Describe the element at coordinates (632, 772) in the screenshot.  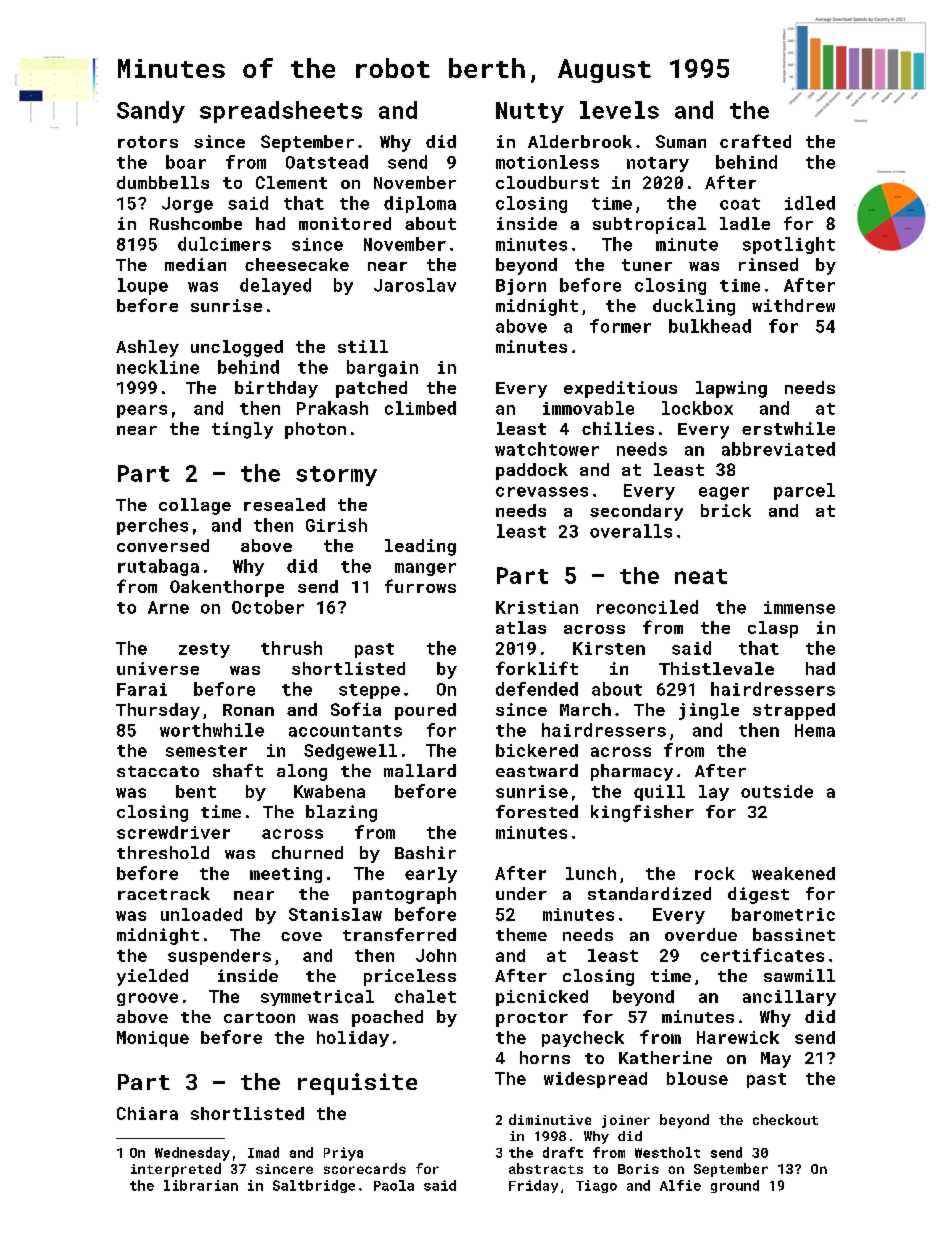
I see `pharmacy` at that location.
